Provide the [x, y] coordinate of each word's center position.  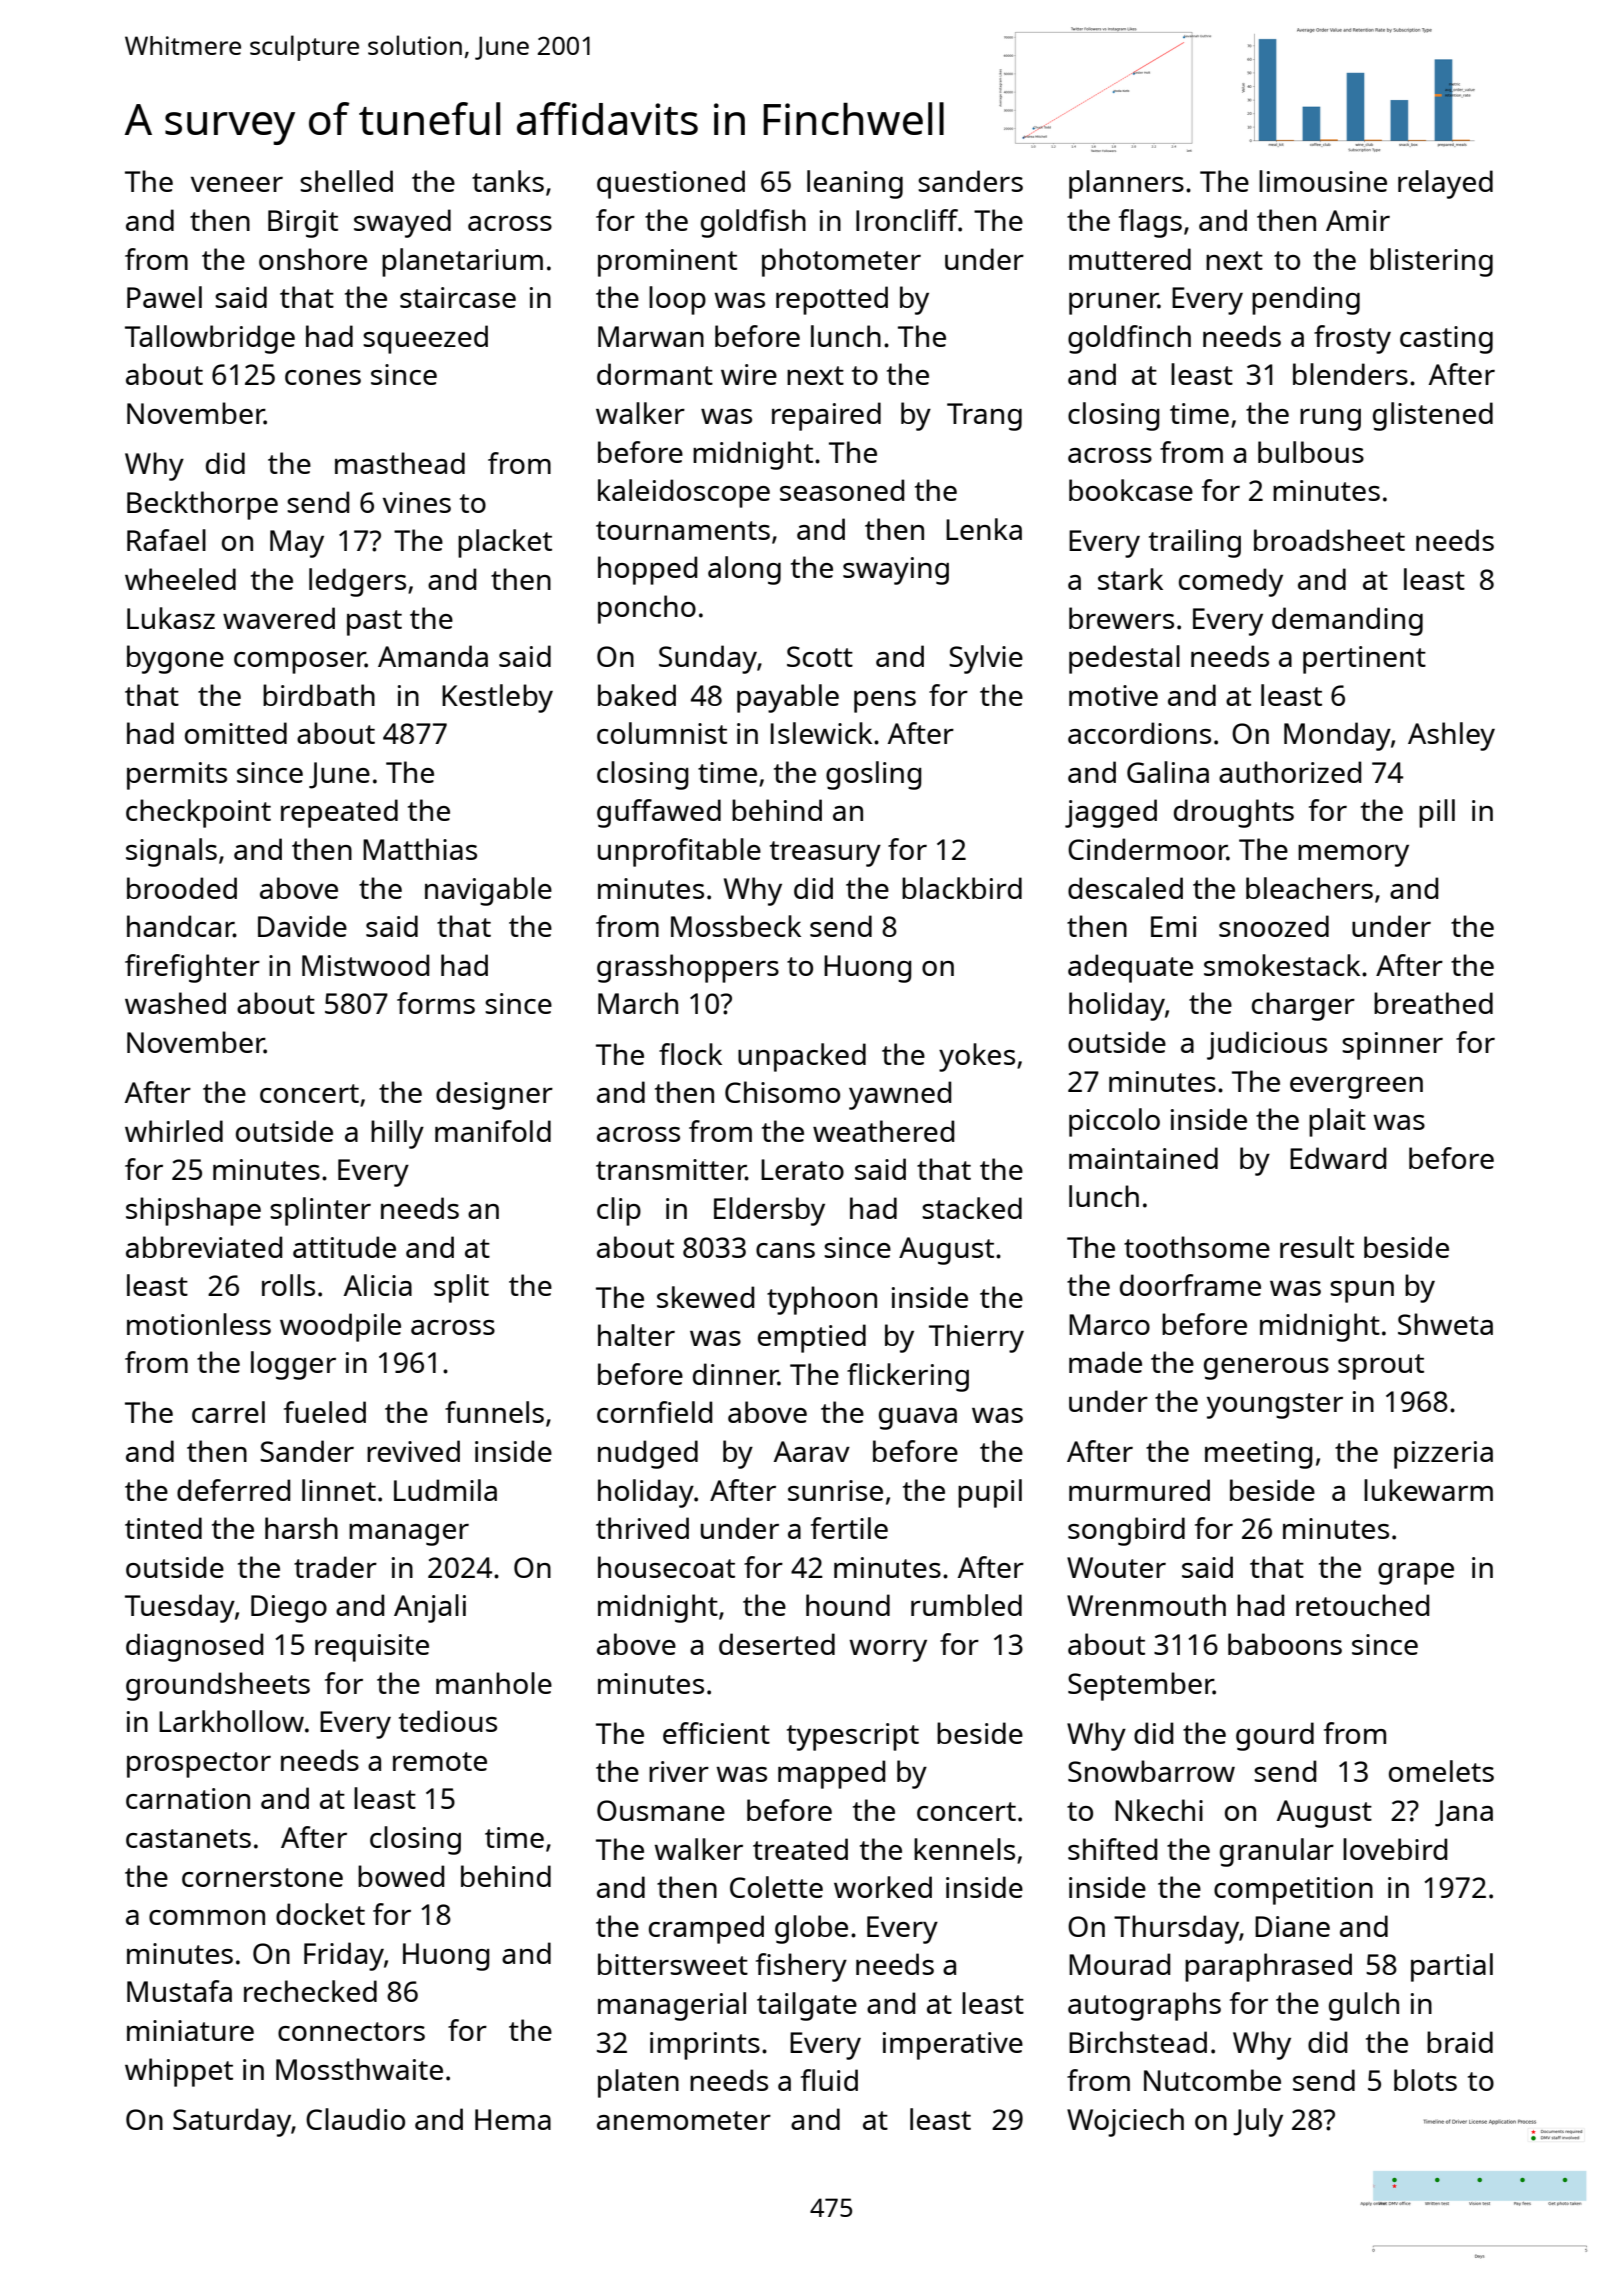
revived [413, 1451]
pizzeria [1443, 1455]
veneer [237, 184]
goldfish [753, 223]
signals [171, 852]
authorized [1290, 772]
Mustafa [179, 1991]
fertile [849, 1528]
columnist [662, 733]
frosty [1352, 339]
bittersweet [673, 1964]
